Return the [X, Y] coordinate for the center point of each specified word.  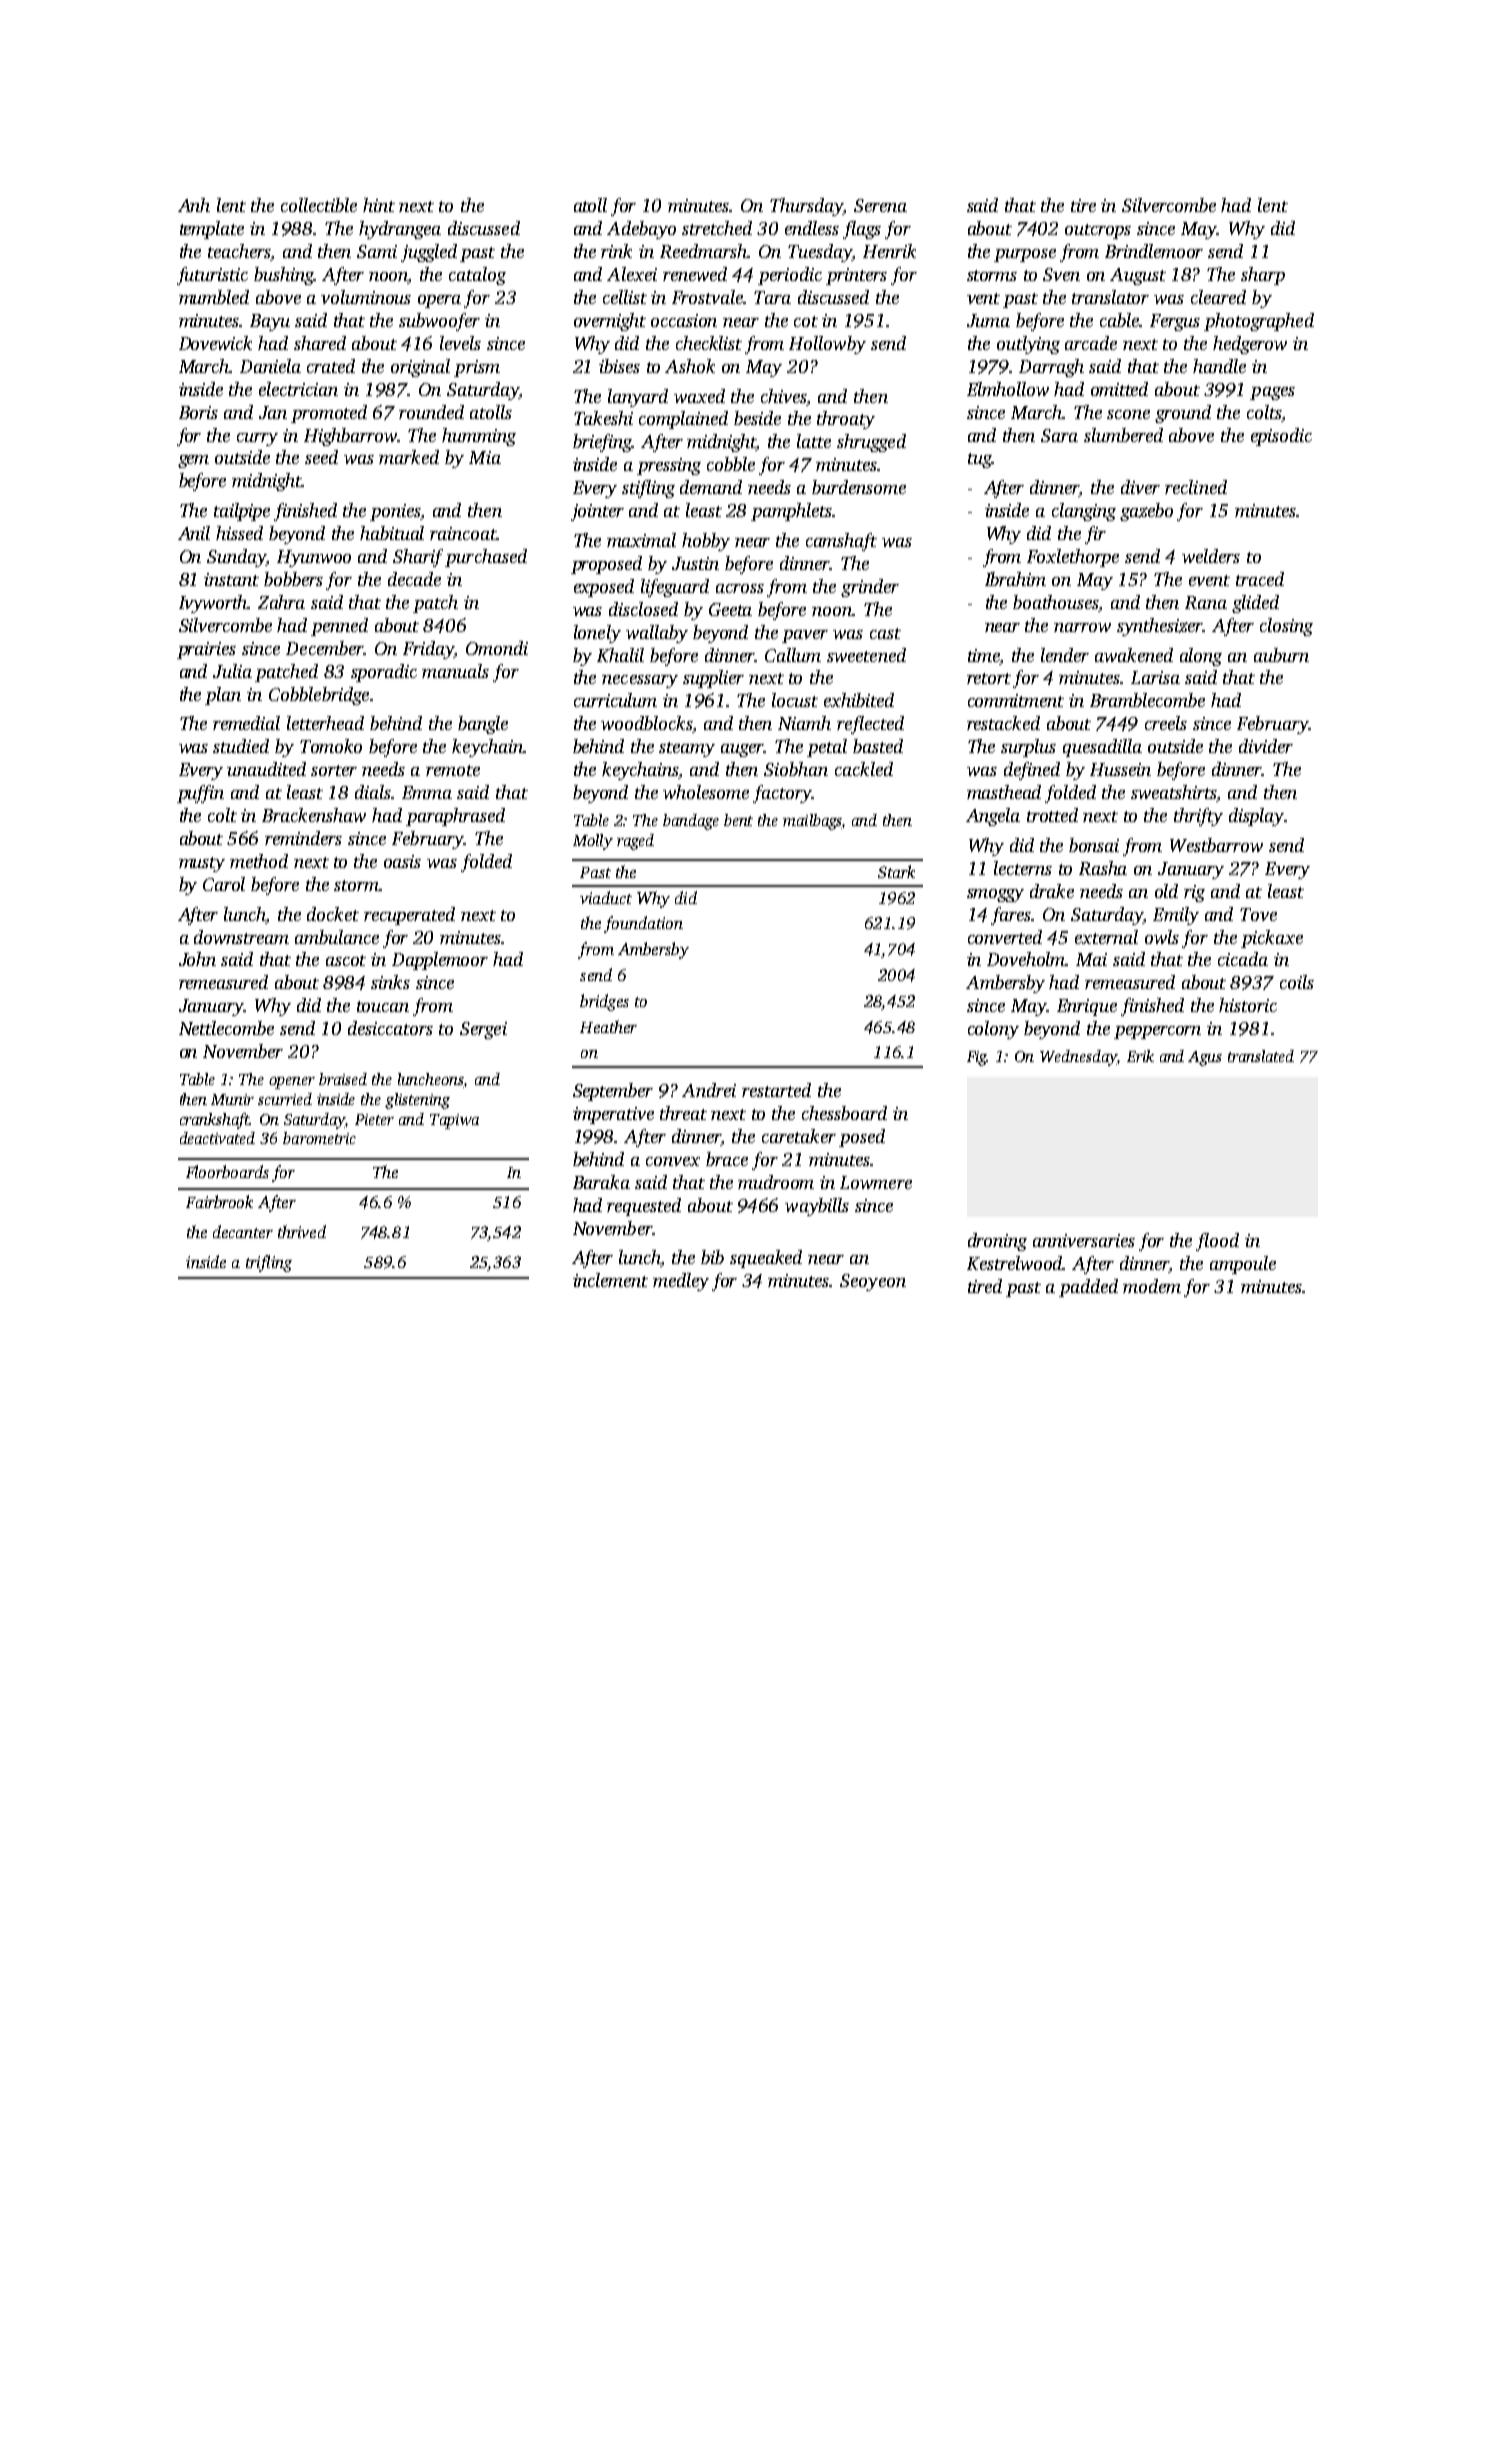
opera [439, 301]
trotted [1052, 815]
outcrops [1098, 231]
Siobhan [796, 769]
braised [343, 1079]
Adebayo [641, 230]
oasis [402, 861]
